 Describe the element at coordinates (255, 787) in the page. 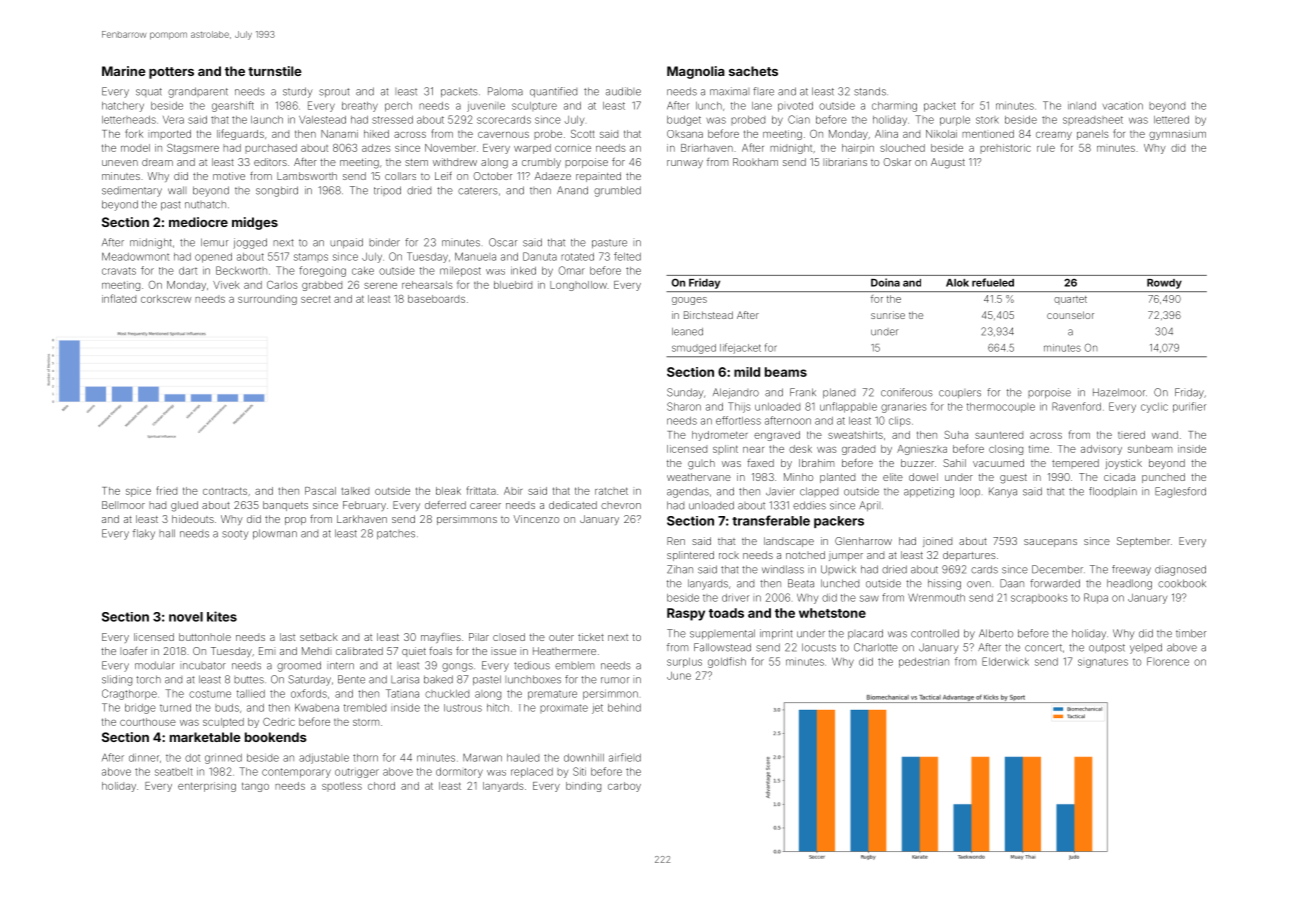

I see `tango` at that location.
